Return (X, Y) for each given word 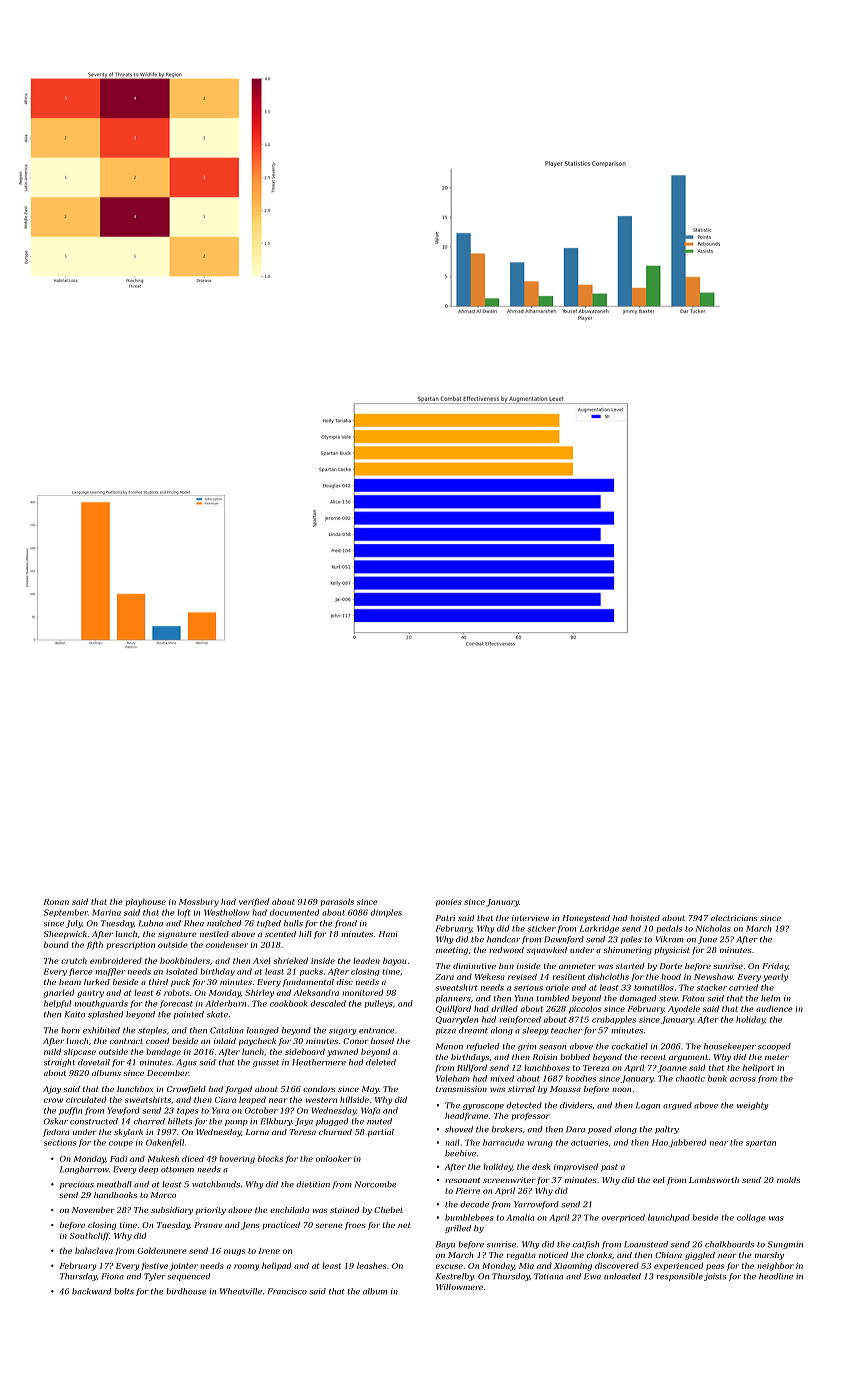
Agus (187, 1063)
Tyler (155, 1277)
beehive (460, 1153)
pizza (446, 1031)
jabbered (687, 1143)
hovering (237, 1159)
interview (530, 918)
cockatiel (630, 1046)
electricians (734, 918)
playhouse (146, 902)
